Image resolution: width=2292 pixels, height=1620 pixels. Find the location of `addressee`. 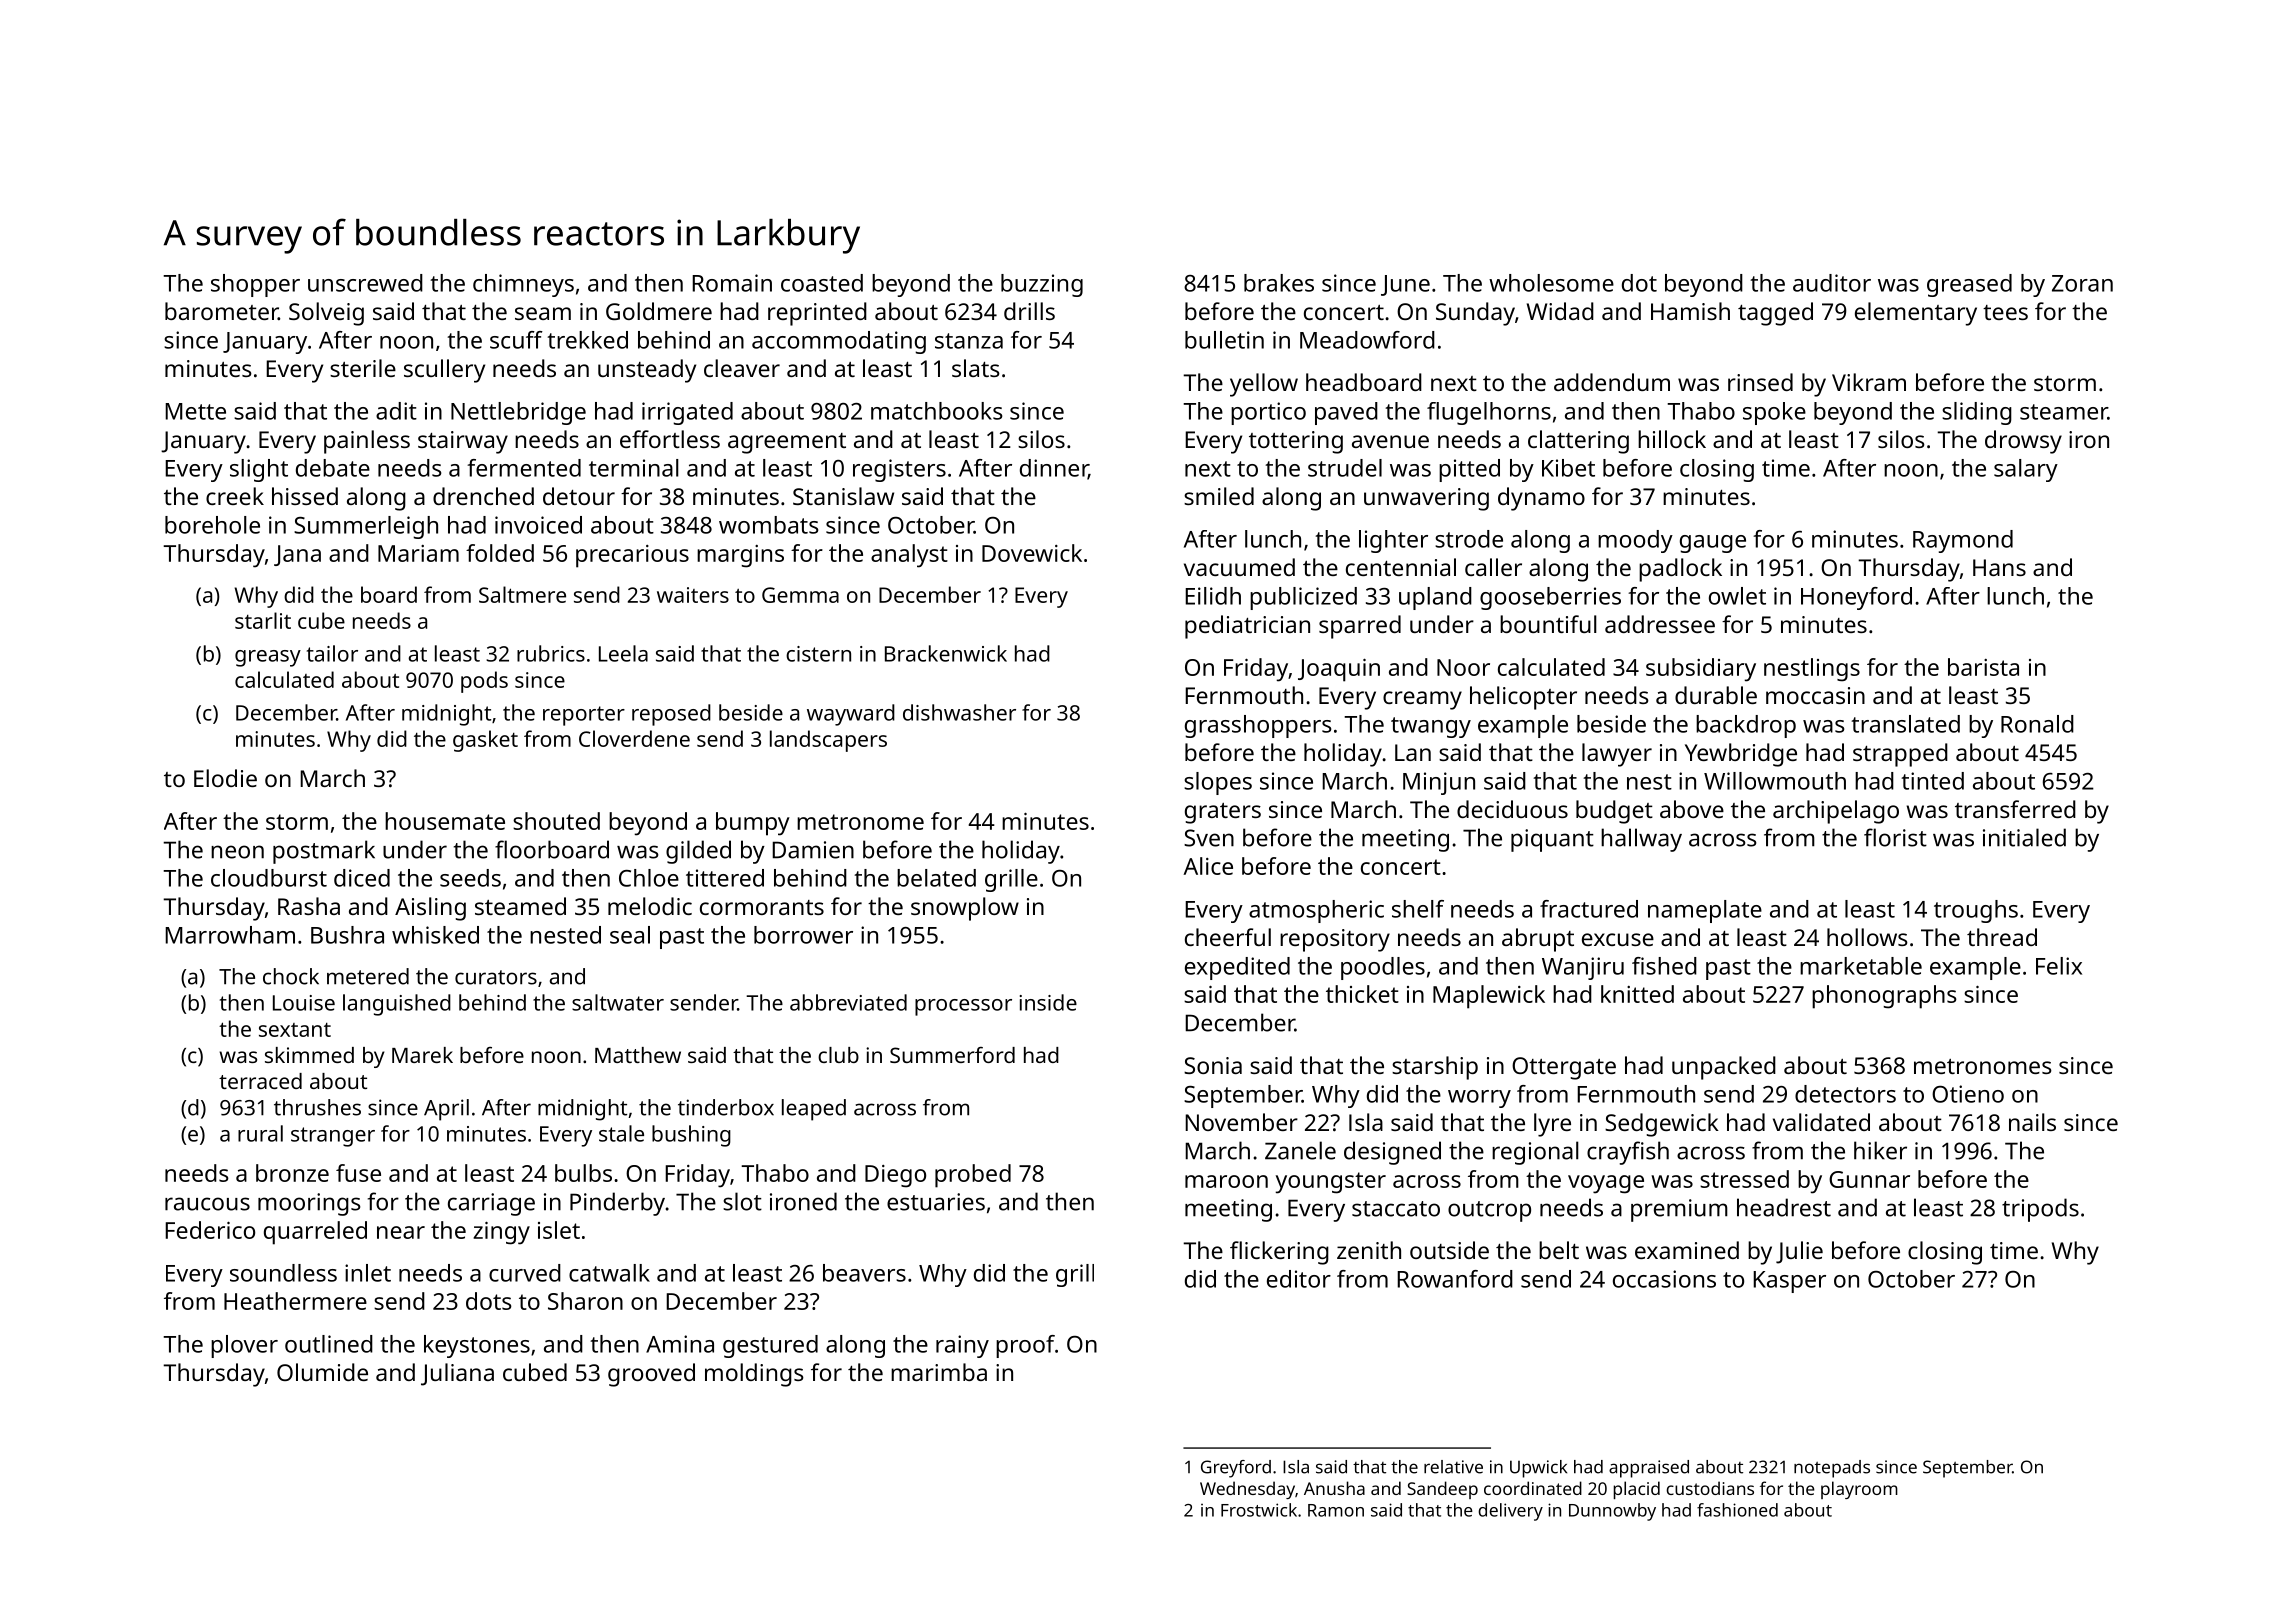

addressee is located at coordinates (1660, 624).
